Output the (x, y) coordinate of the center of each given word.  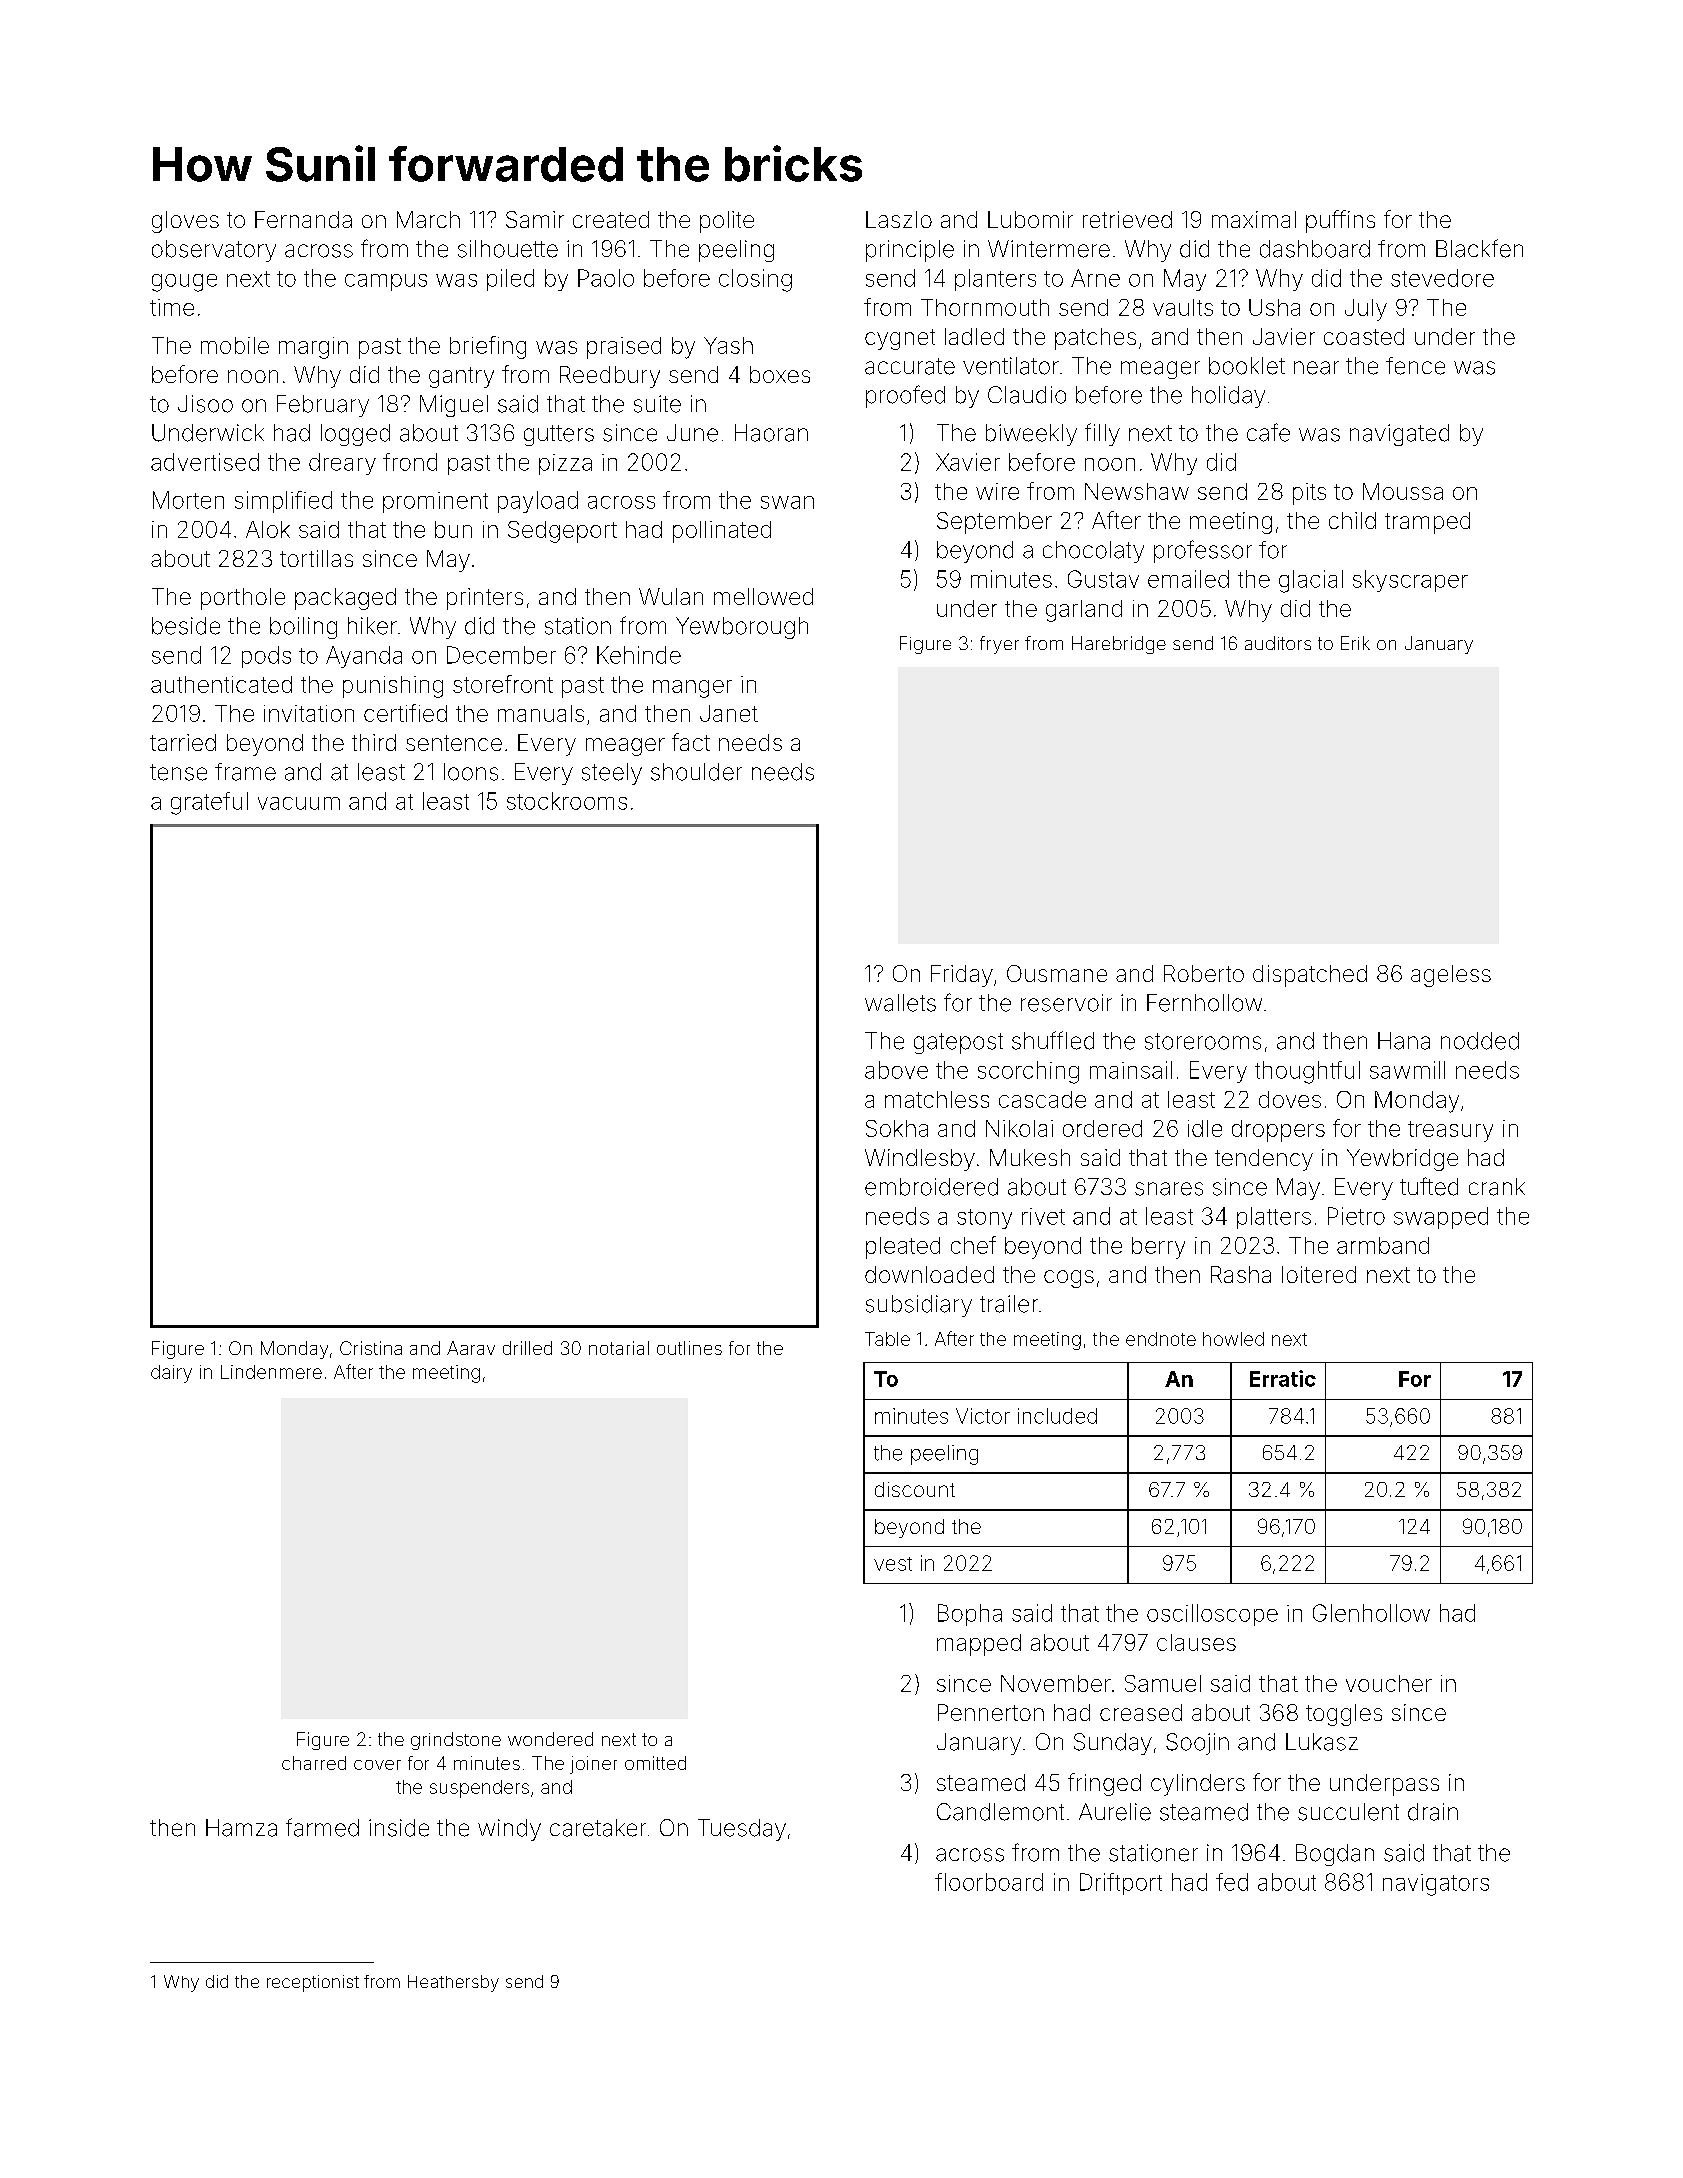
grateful (209, 803)
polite (727, 222)
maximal (1254, 219)
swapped (1441, 1218)
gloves (185, 222)
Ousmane (1057, 973)
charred (314, 1763)
